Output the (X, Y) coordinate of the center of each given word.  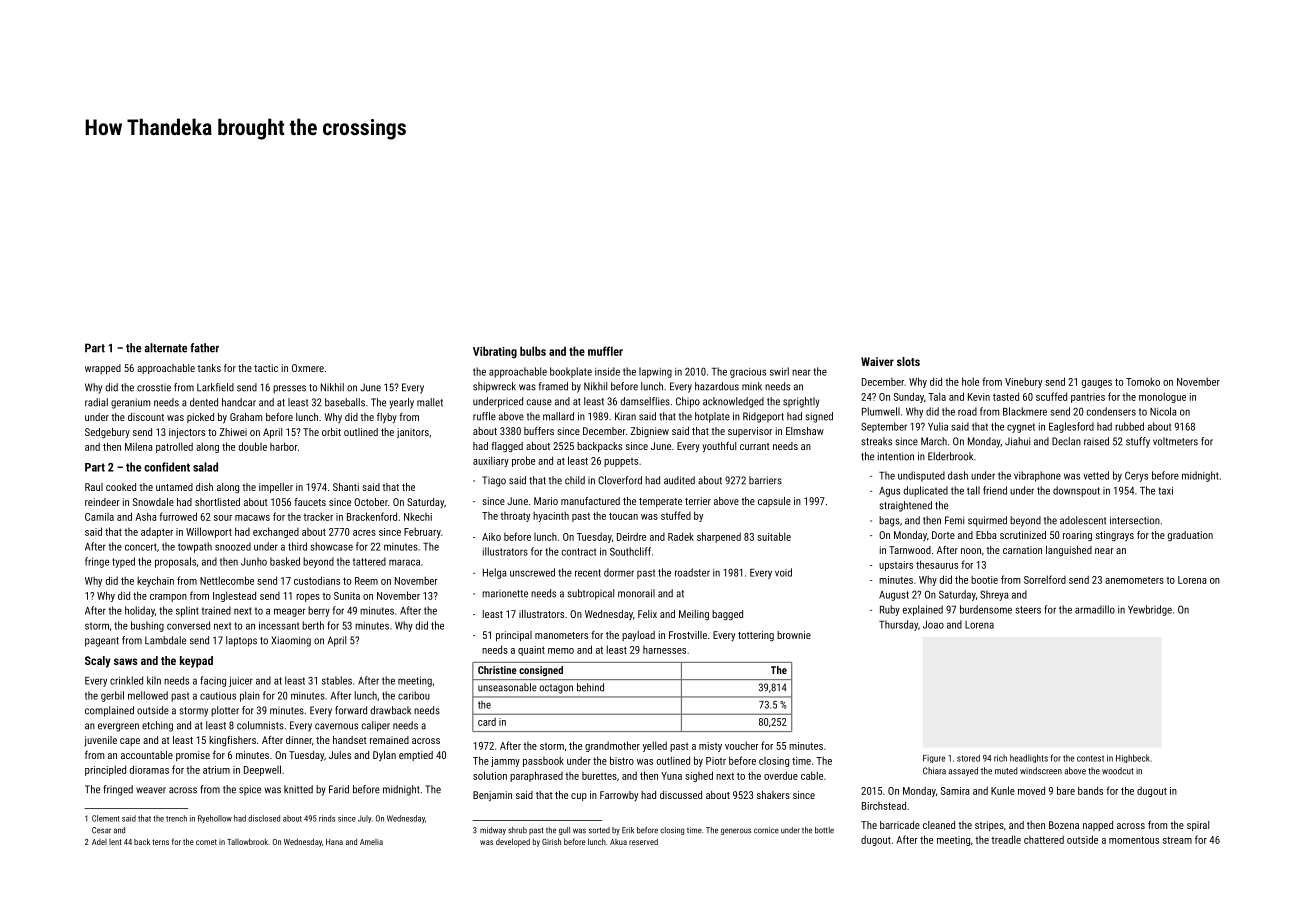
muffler (605, 351)
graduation (1190, 536)
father (204, 348)
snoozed (233, 546)
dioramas (149, 769)
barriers (765, 480)
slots (908, 361)
